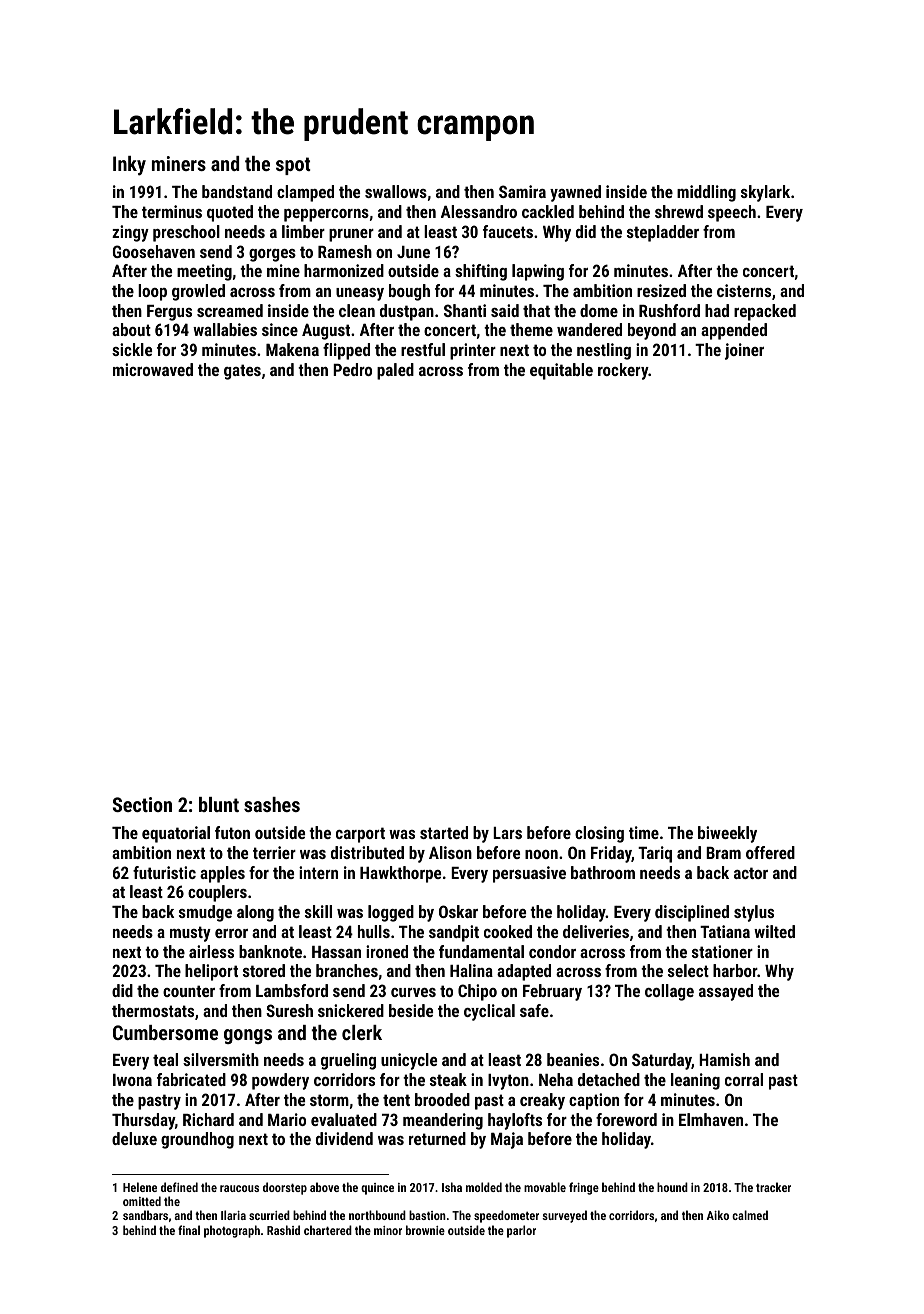  What do you see at coordinates (272, 804) in the image?
I see `sashes` at bounding box center [272, 804].
